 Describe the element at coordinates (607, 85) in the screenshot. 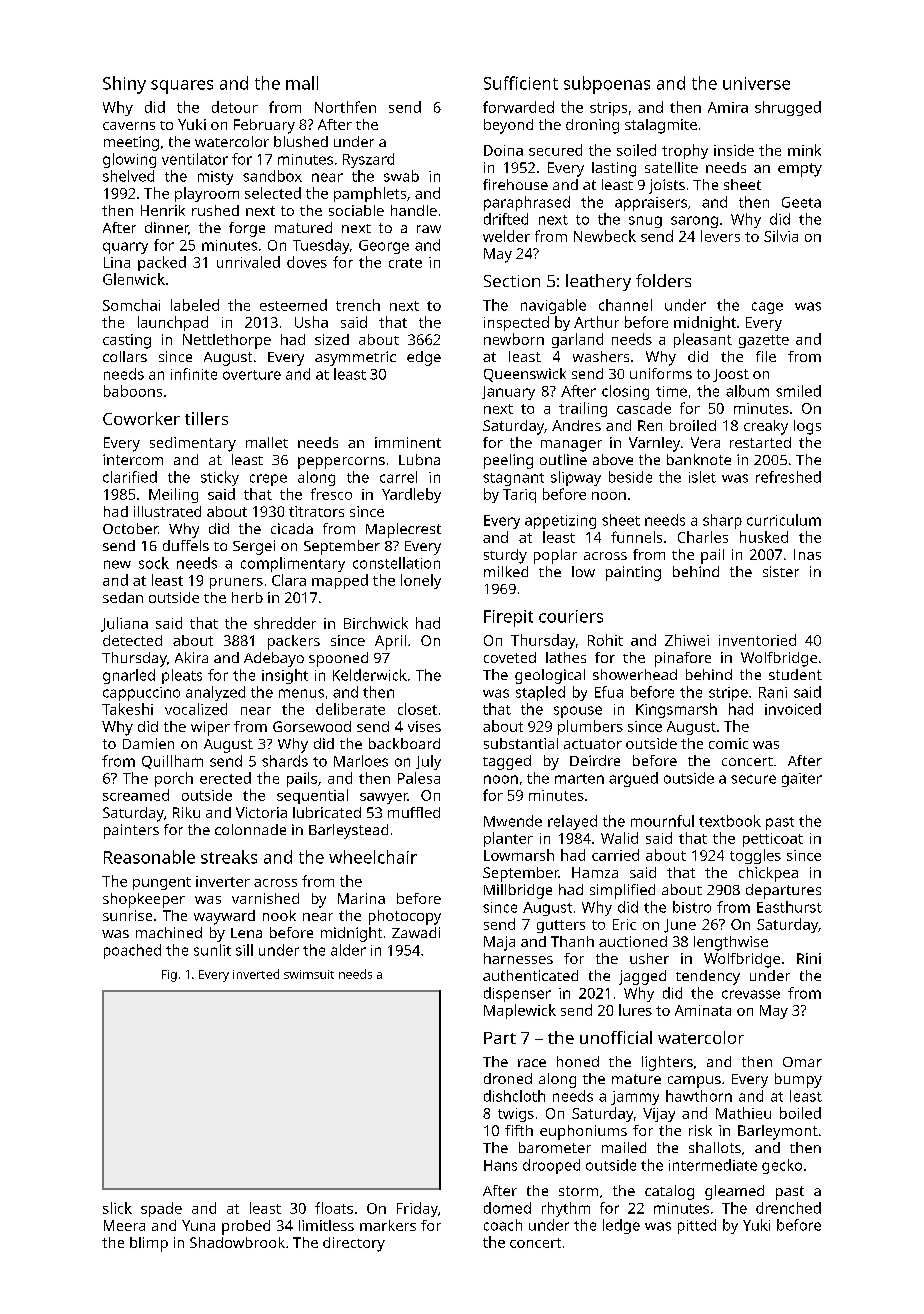

I see `subpoenas` at that location.
